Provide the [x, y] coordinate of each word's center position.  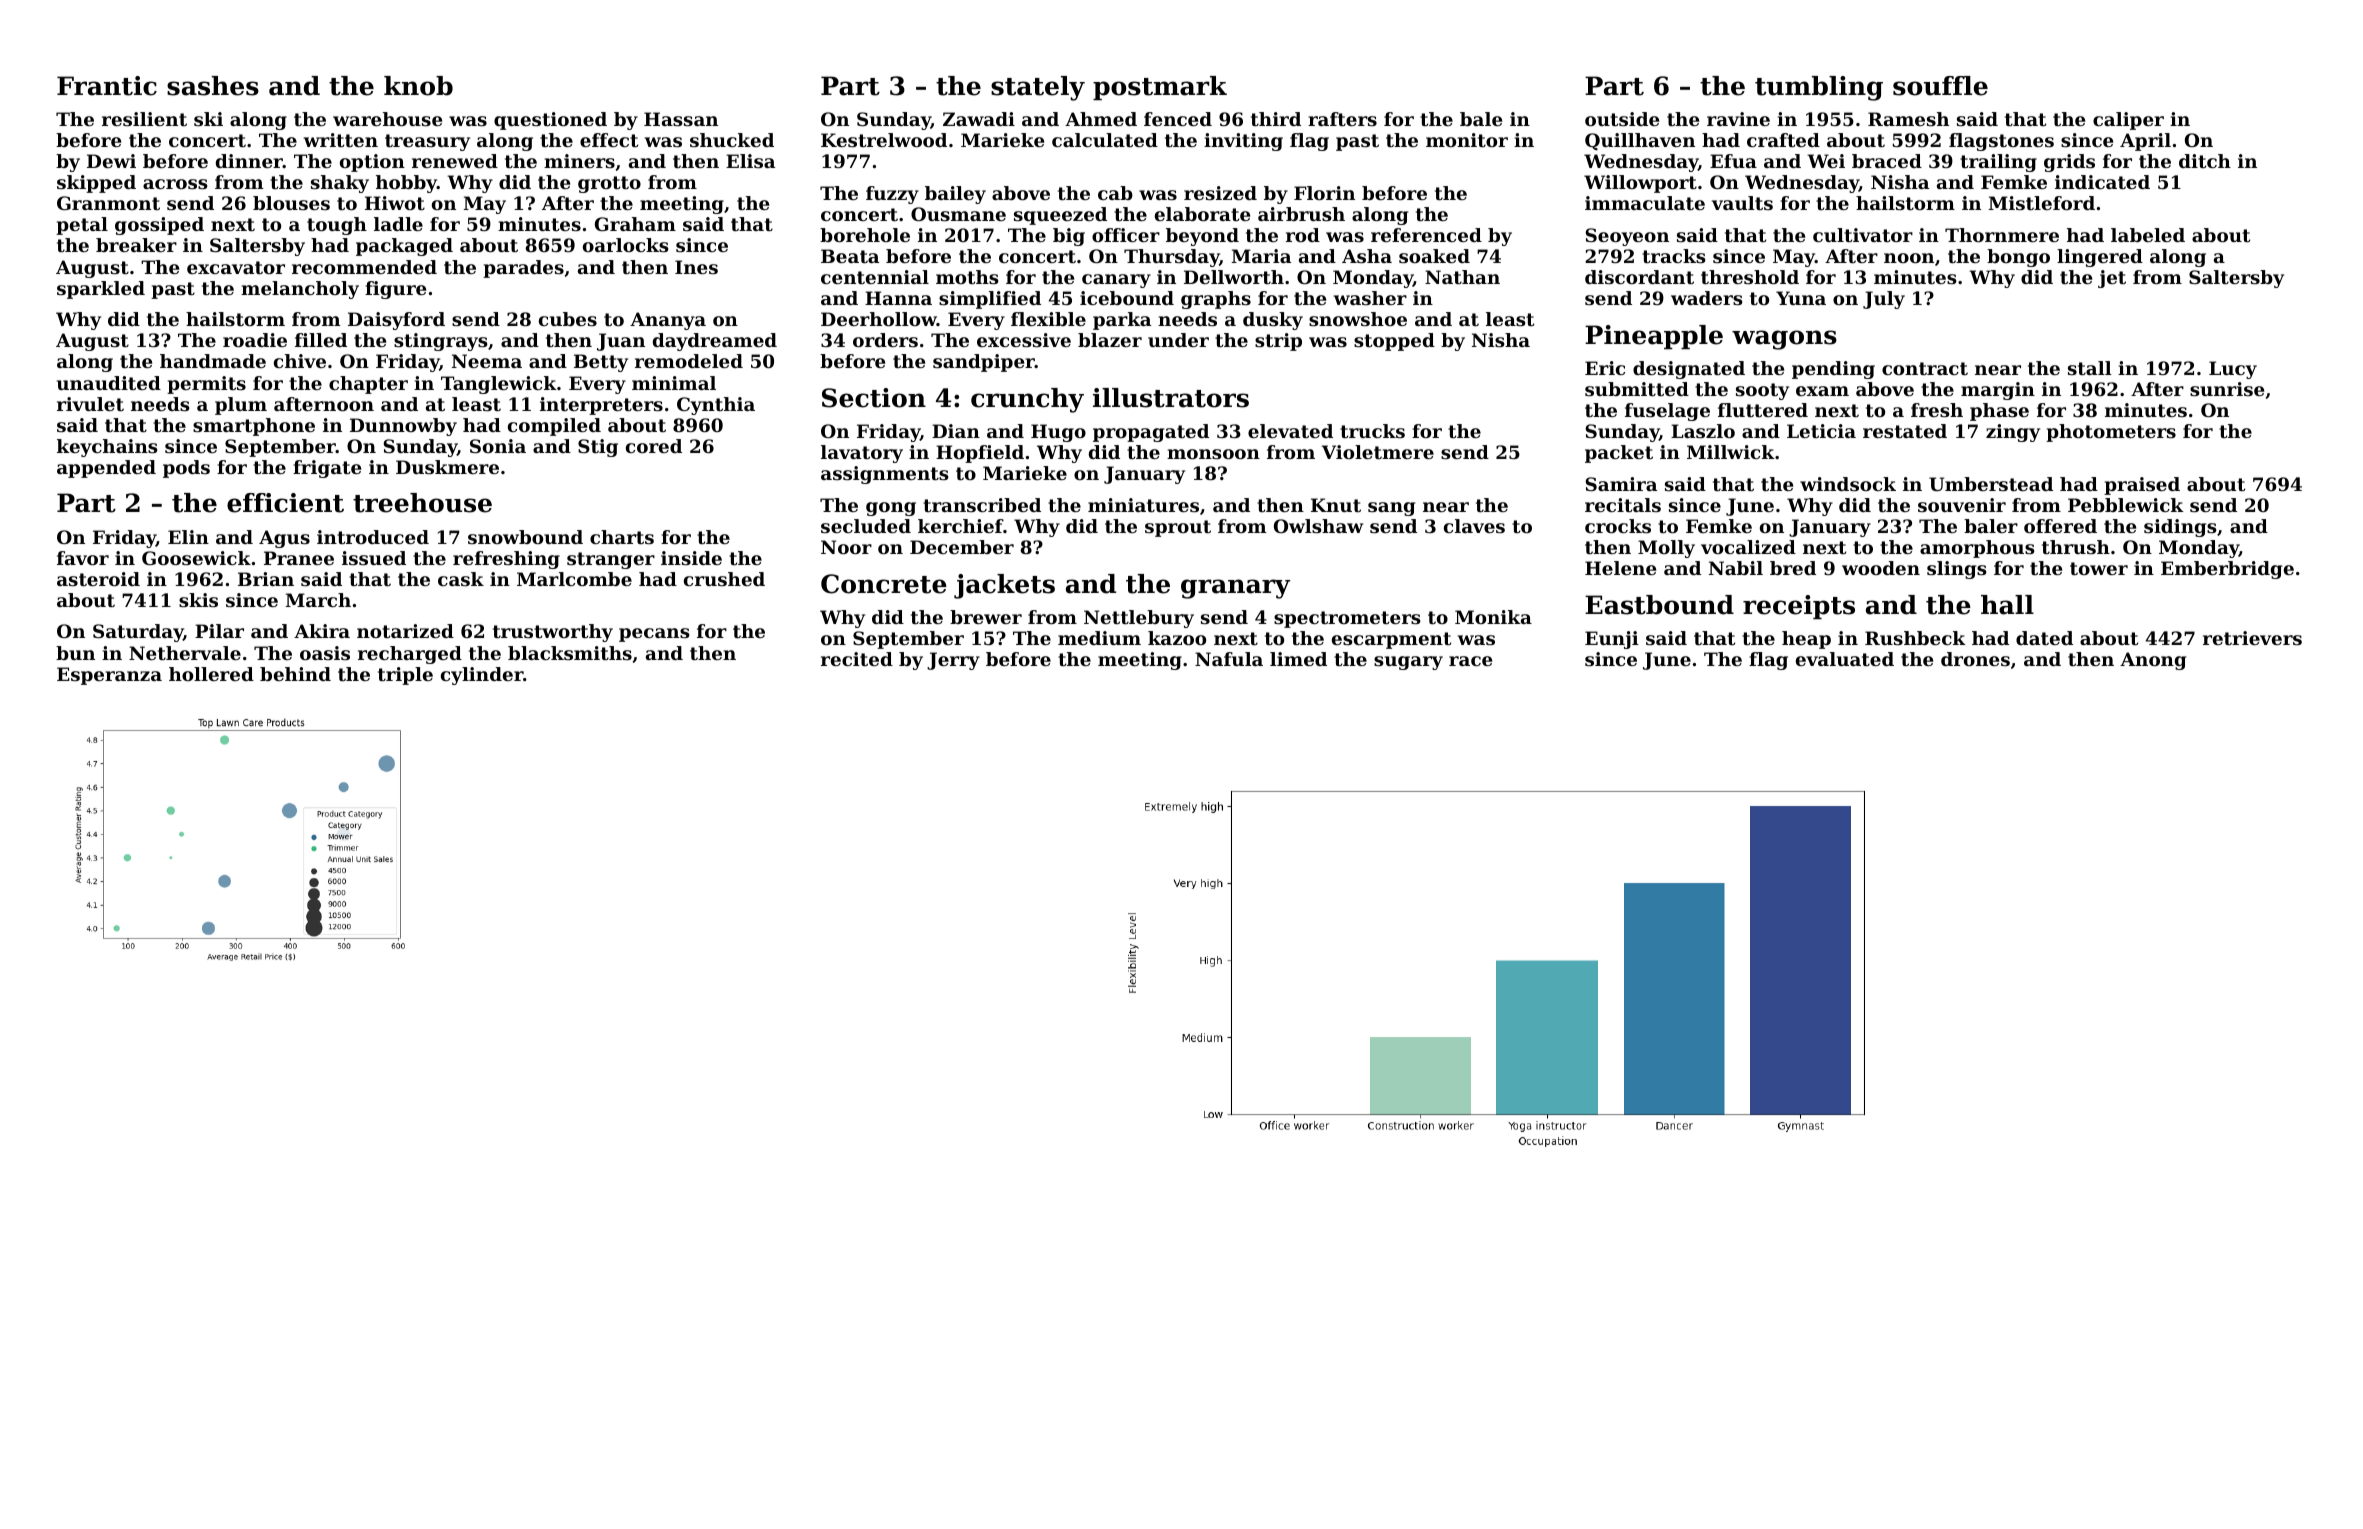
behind [295, 674]
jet [2112, 279]
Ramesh [1908, 119]
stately [1038, 88]
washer [1370, 298]
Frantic [107, 86]
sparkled [101, 290]
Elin [188, 537]
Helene [1620, 568]
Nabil [1736, 568]
